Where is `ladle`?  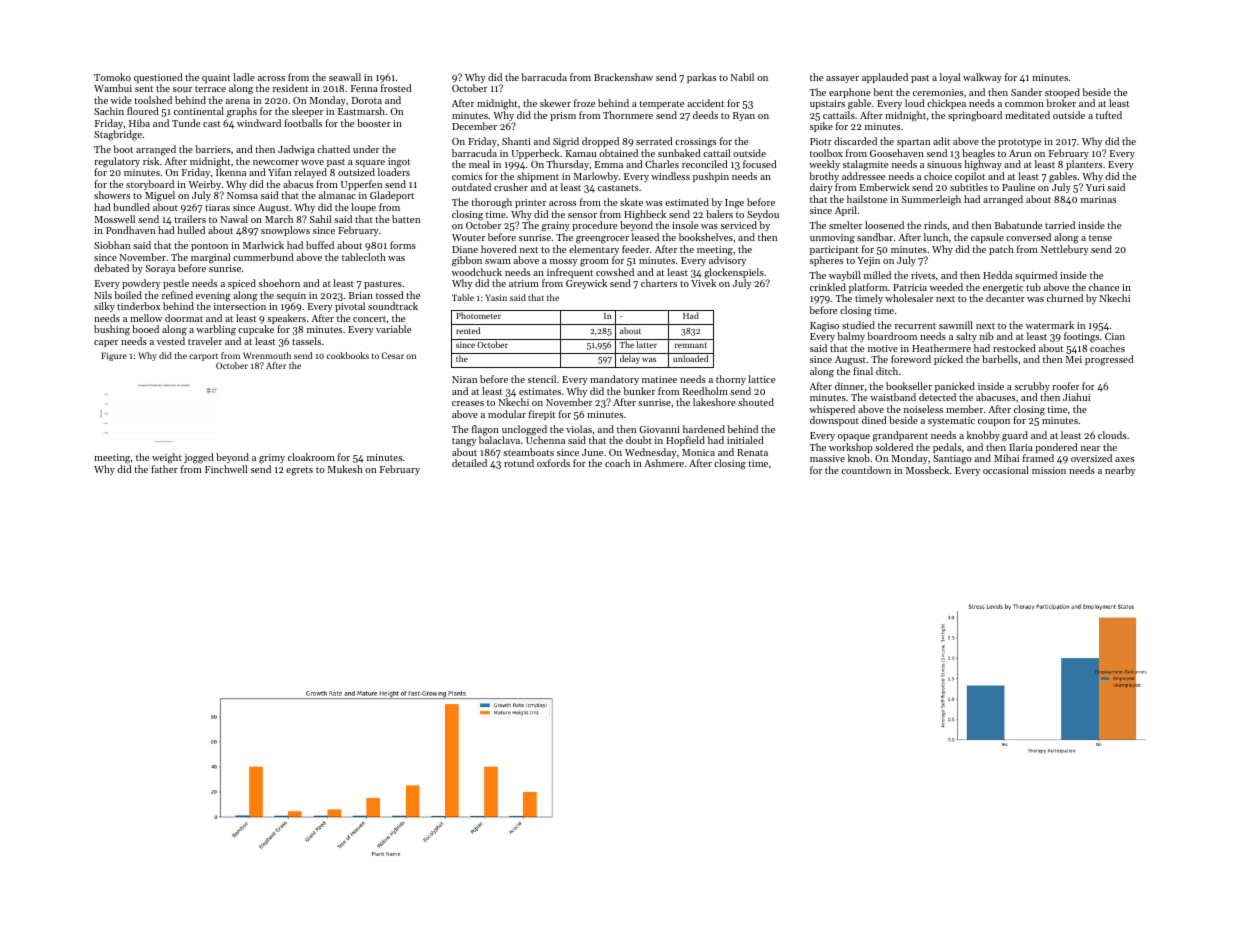 ladle is located at coordinates (244, 77).
